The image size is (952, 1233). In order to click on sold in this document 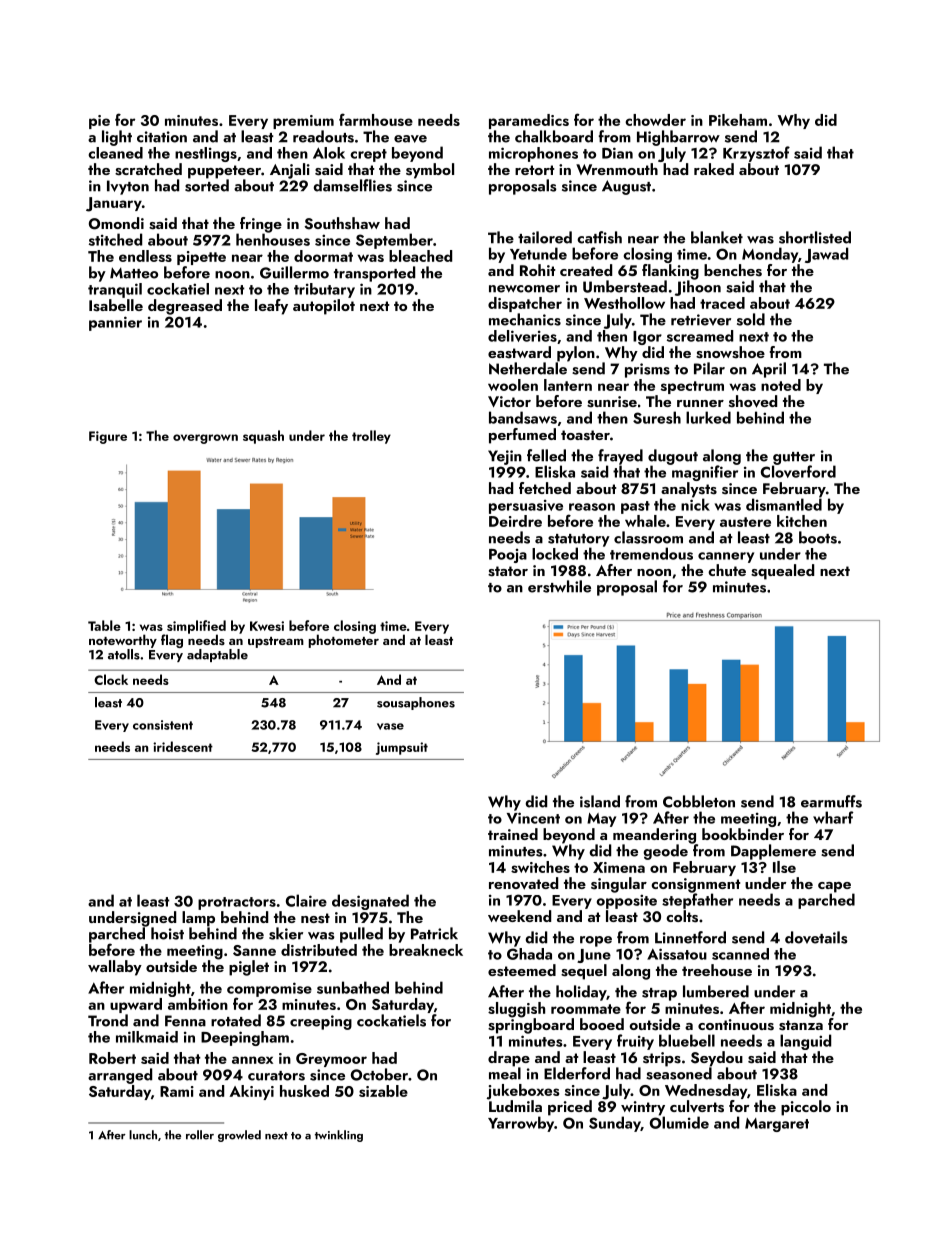, I will do `click(751, 319)`.
